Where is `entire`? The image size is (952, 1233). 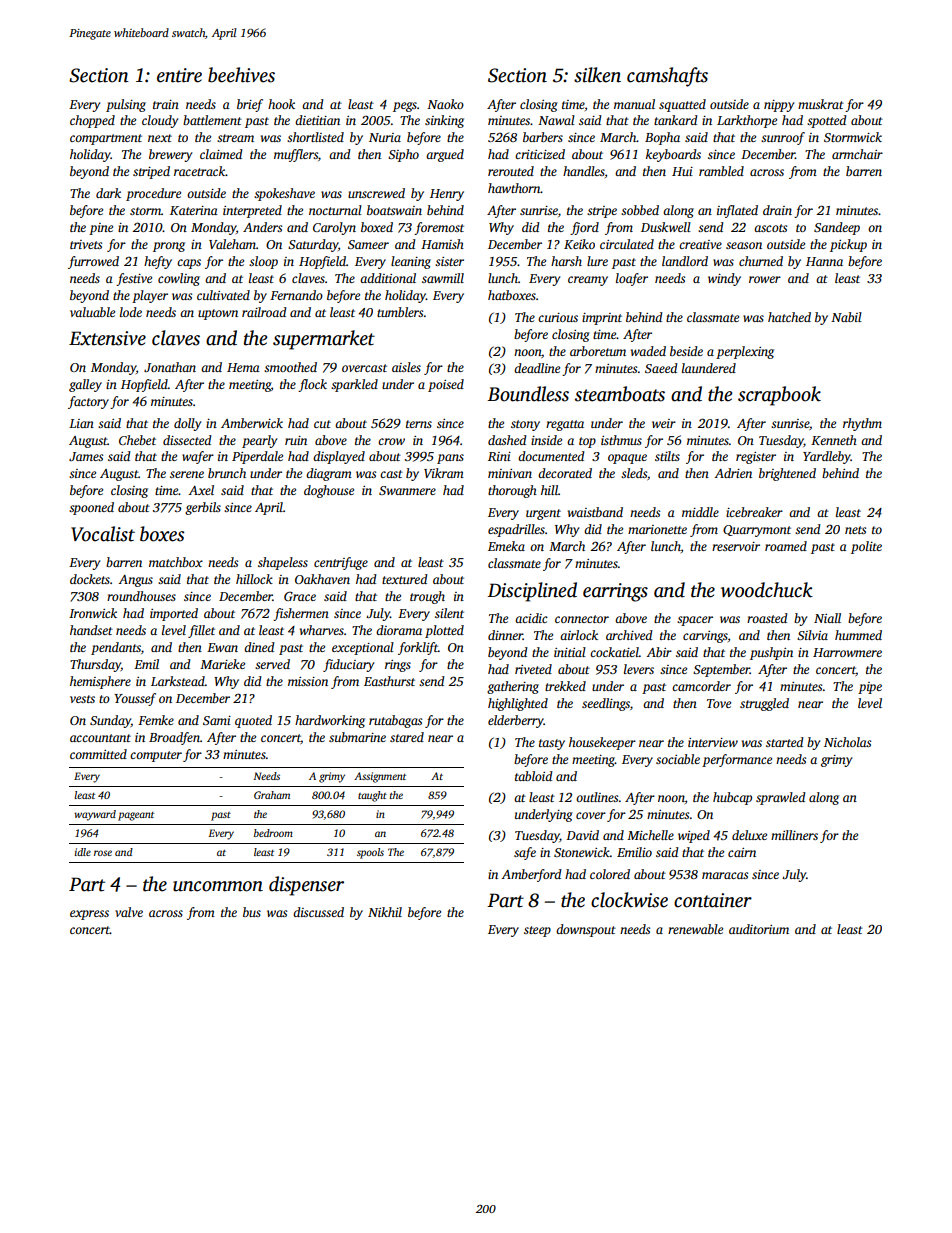 entire is located at coordinates (179, 75).
